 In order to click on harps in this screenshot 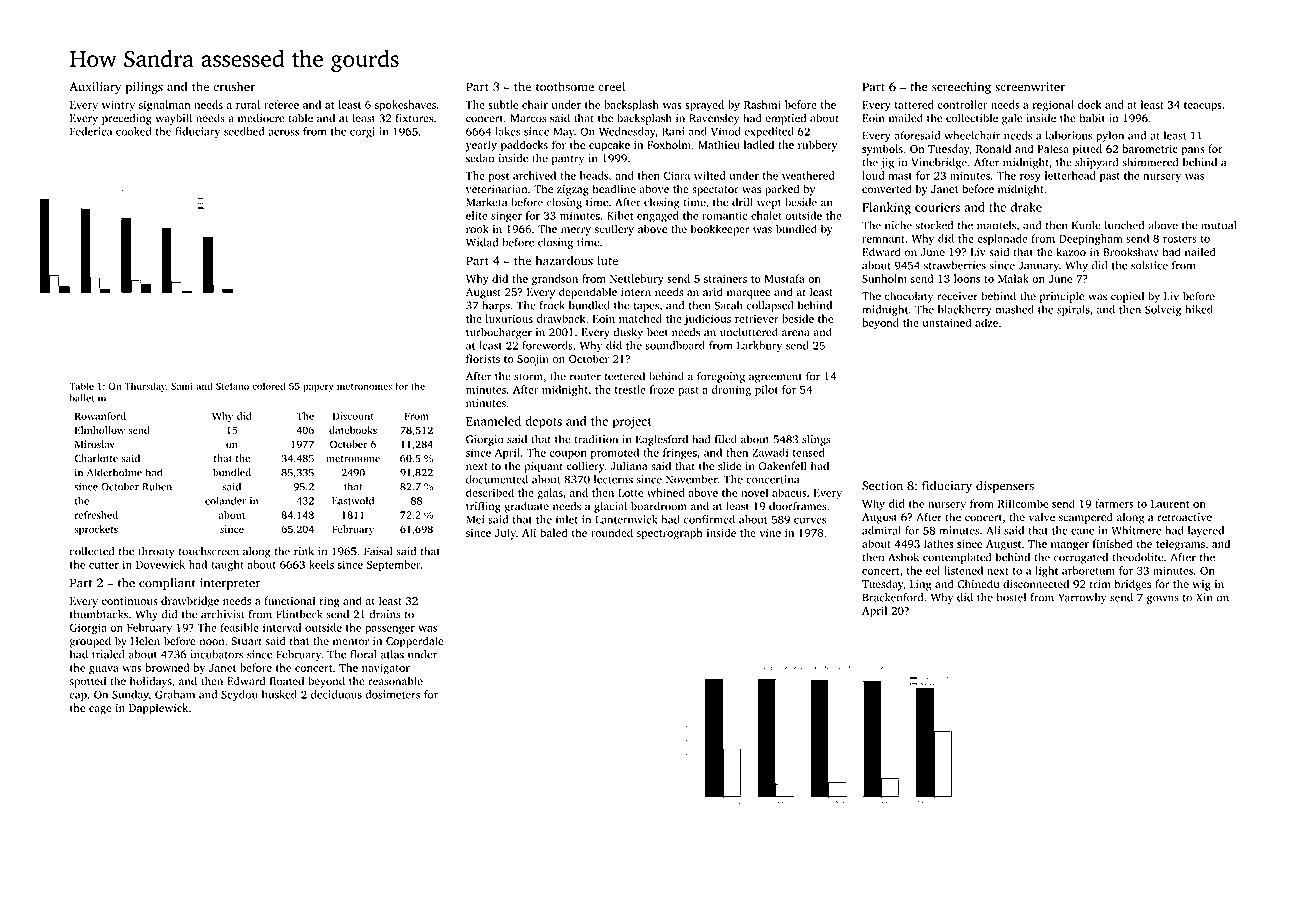, I will do `click(496, 306)`.
